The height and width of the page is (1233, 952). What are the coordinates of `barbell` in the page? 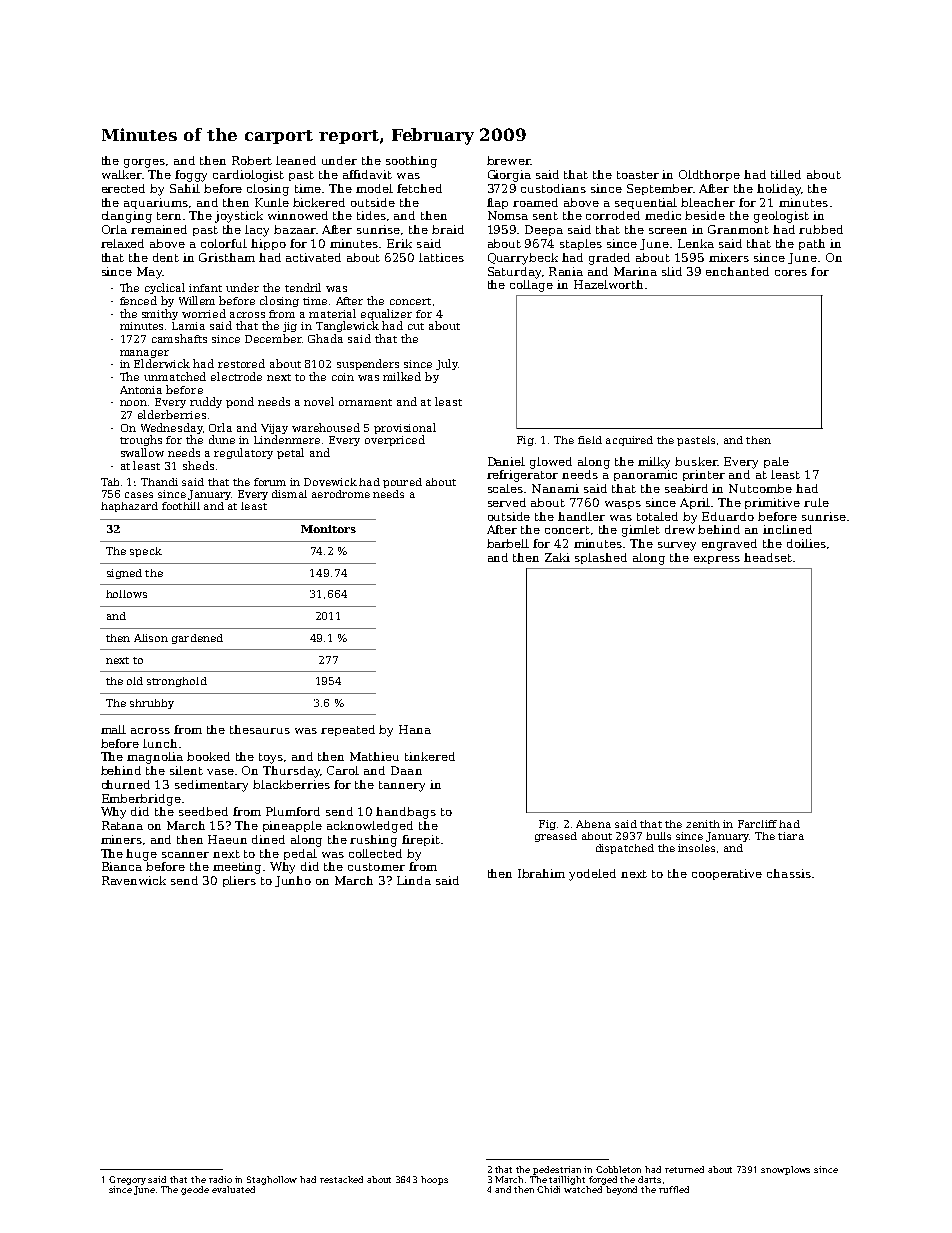 It's located at (508, 543).
